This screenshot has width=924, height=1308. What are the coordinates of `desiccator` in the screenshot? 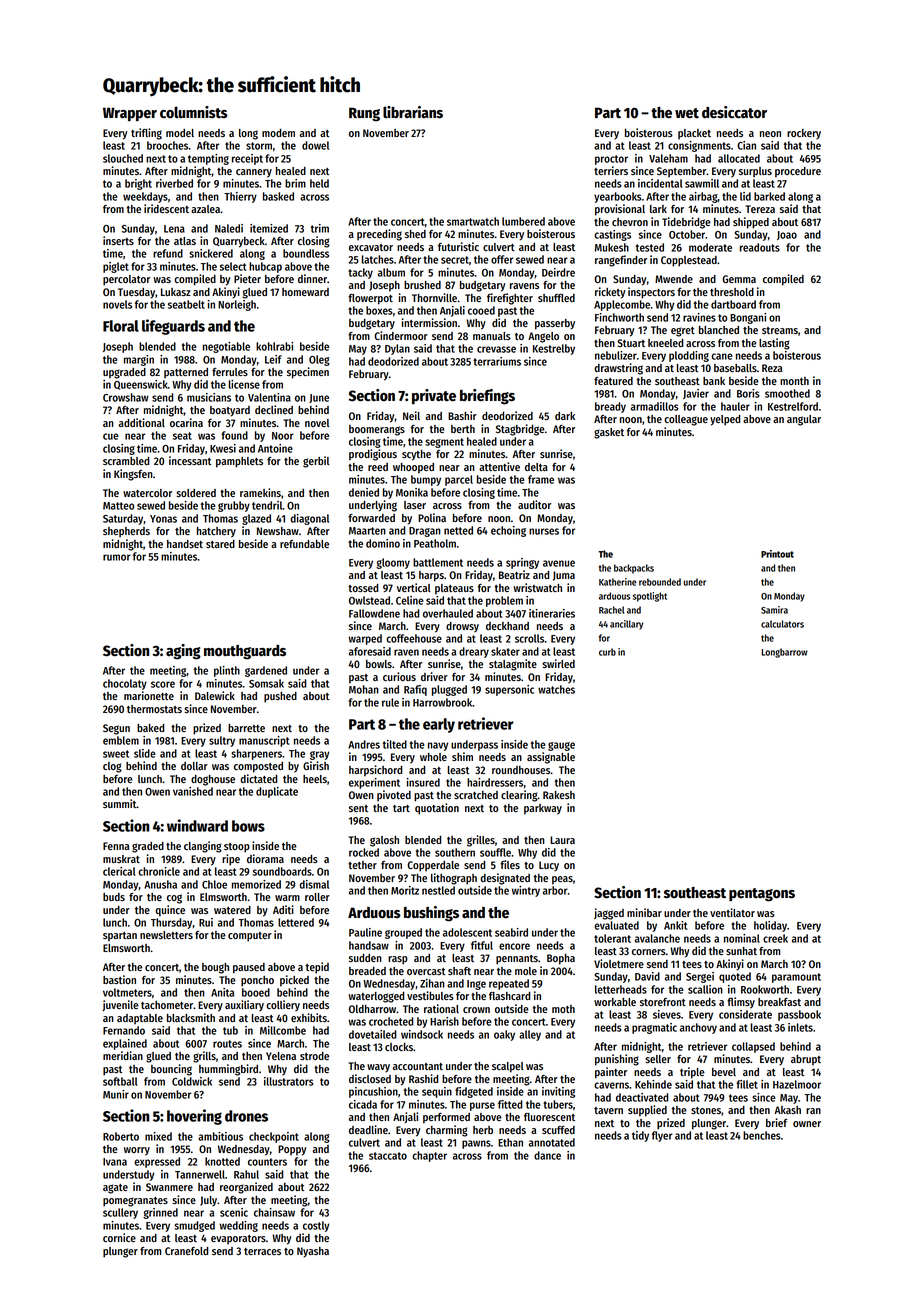 It's located at (734, 112).
